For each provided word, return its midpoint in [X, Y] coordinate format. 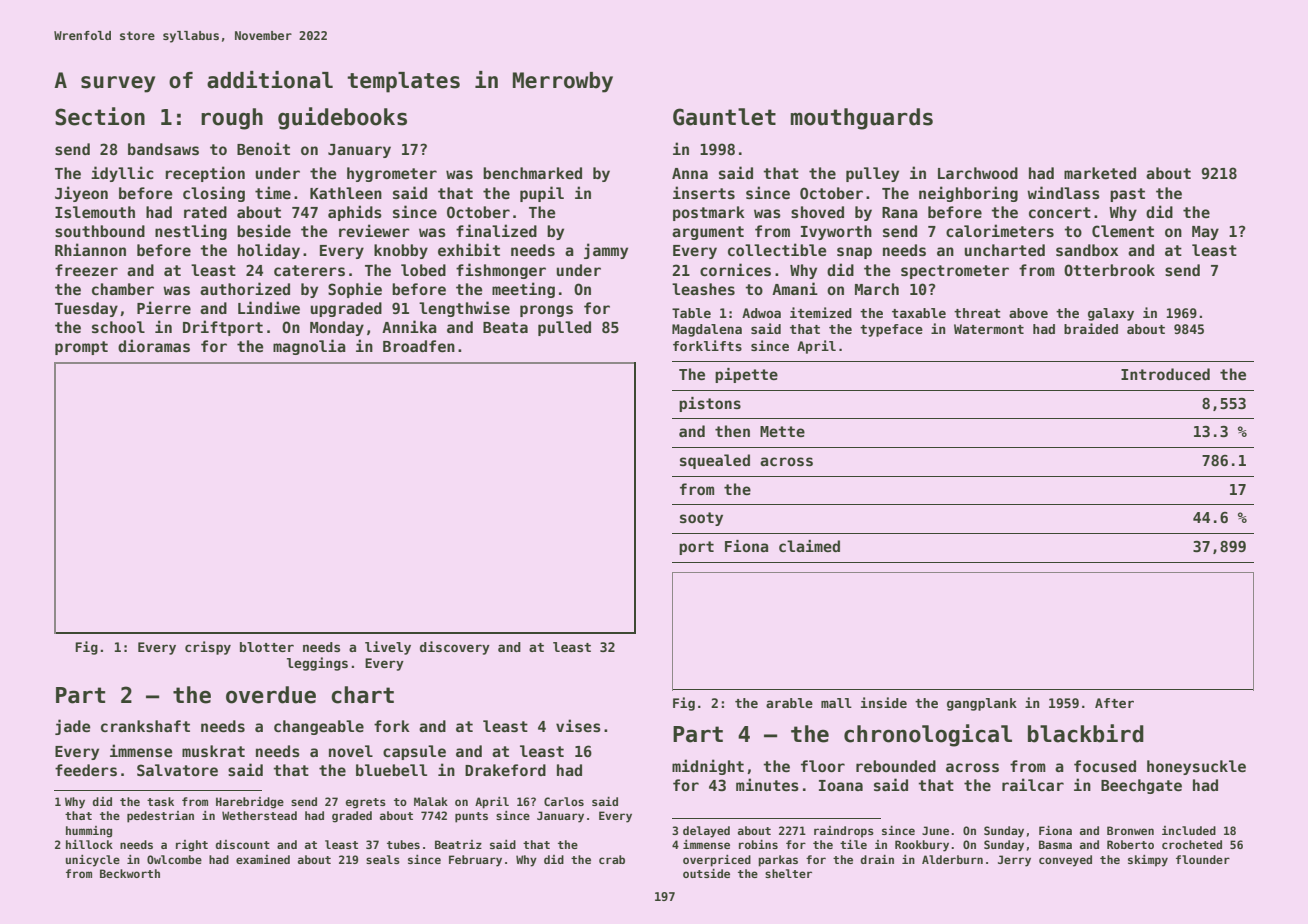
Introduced [1165, 374]
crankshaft [145, 726]
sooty [701, 519]
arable [789, 703]
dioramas [154, 345]
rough [232, 119]
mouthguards [862, 119]
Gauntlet [724, 117]
